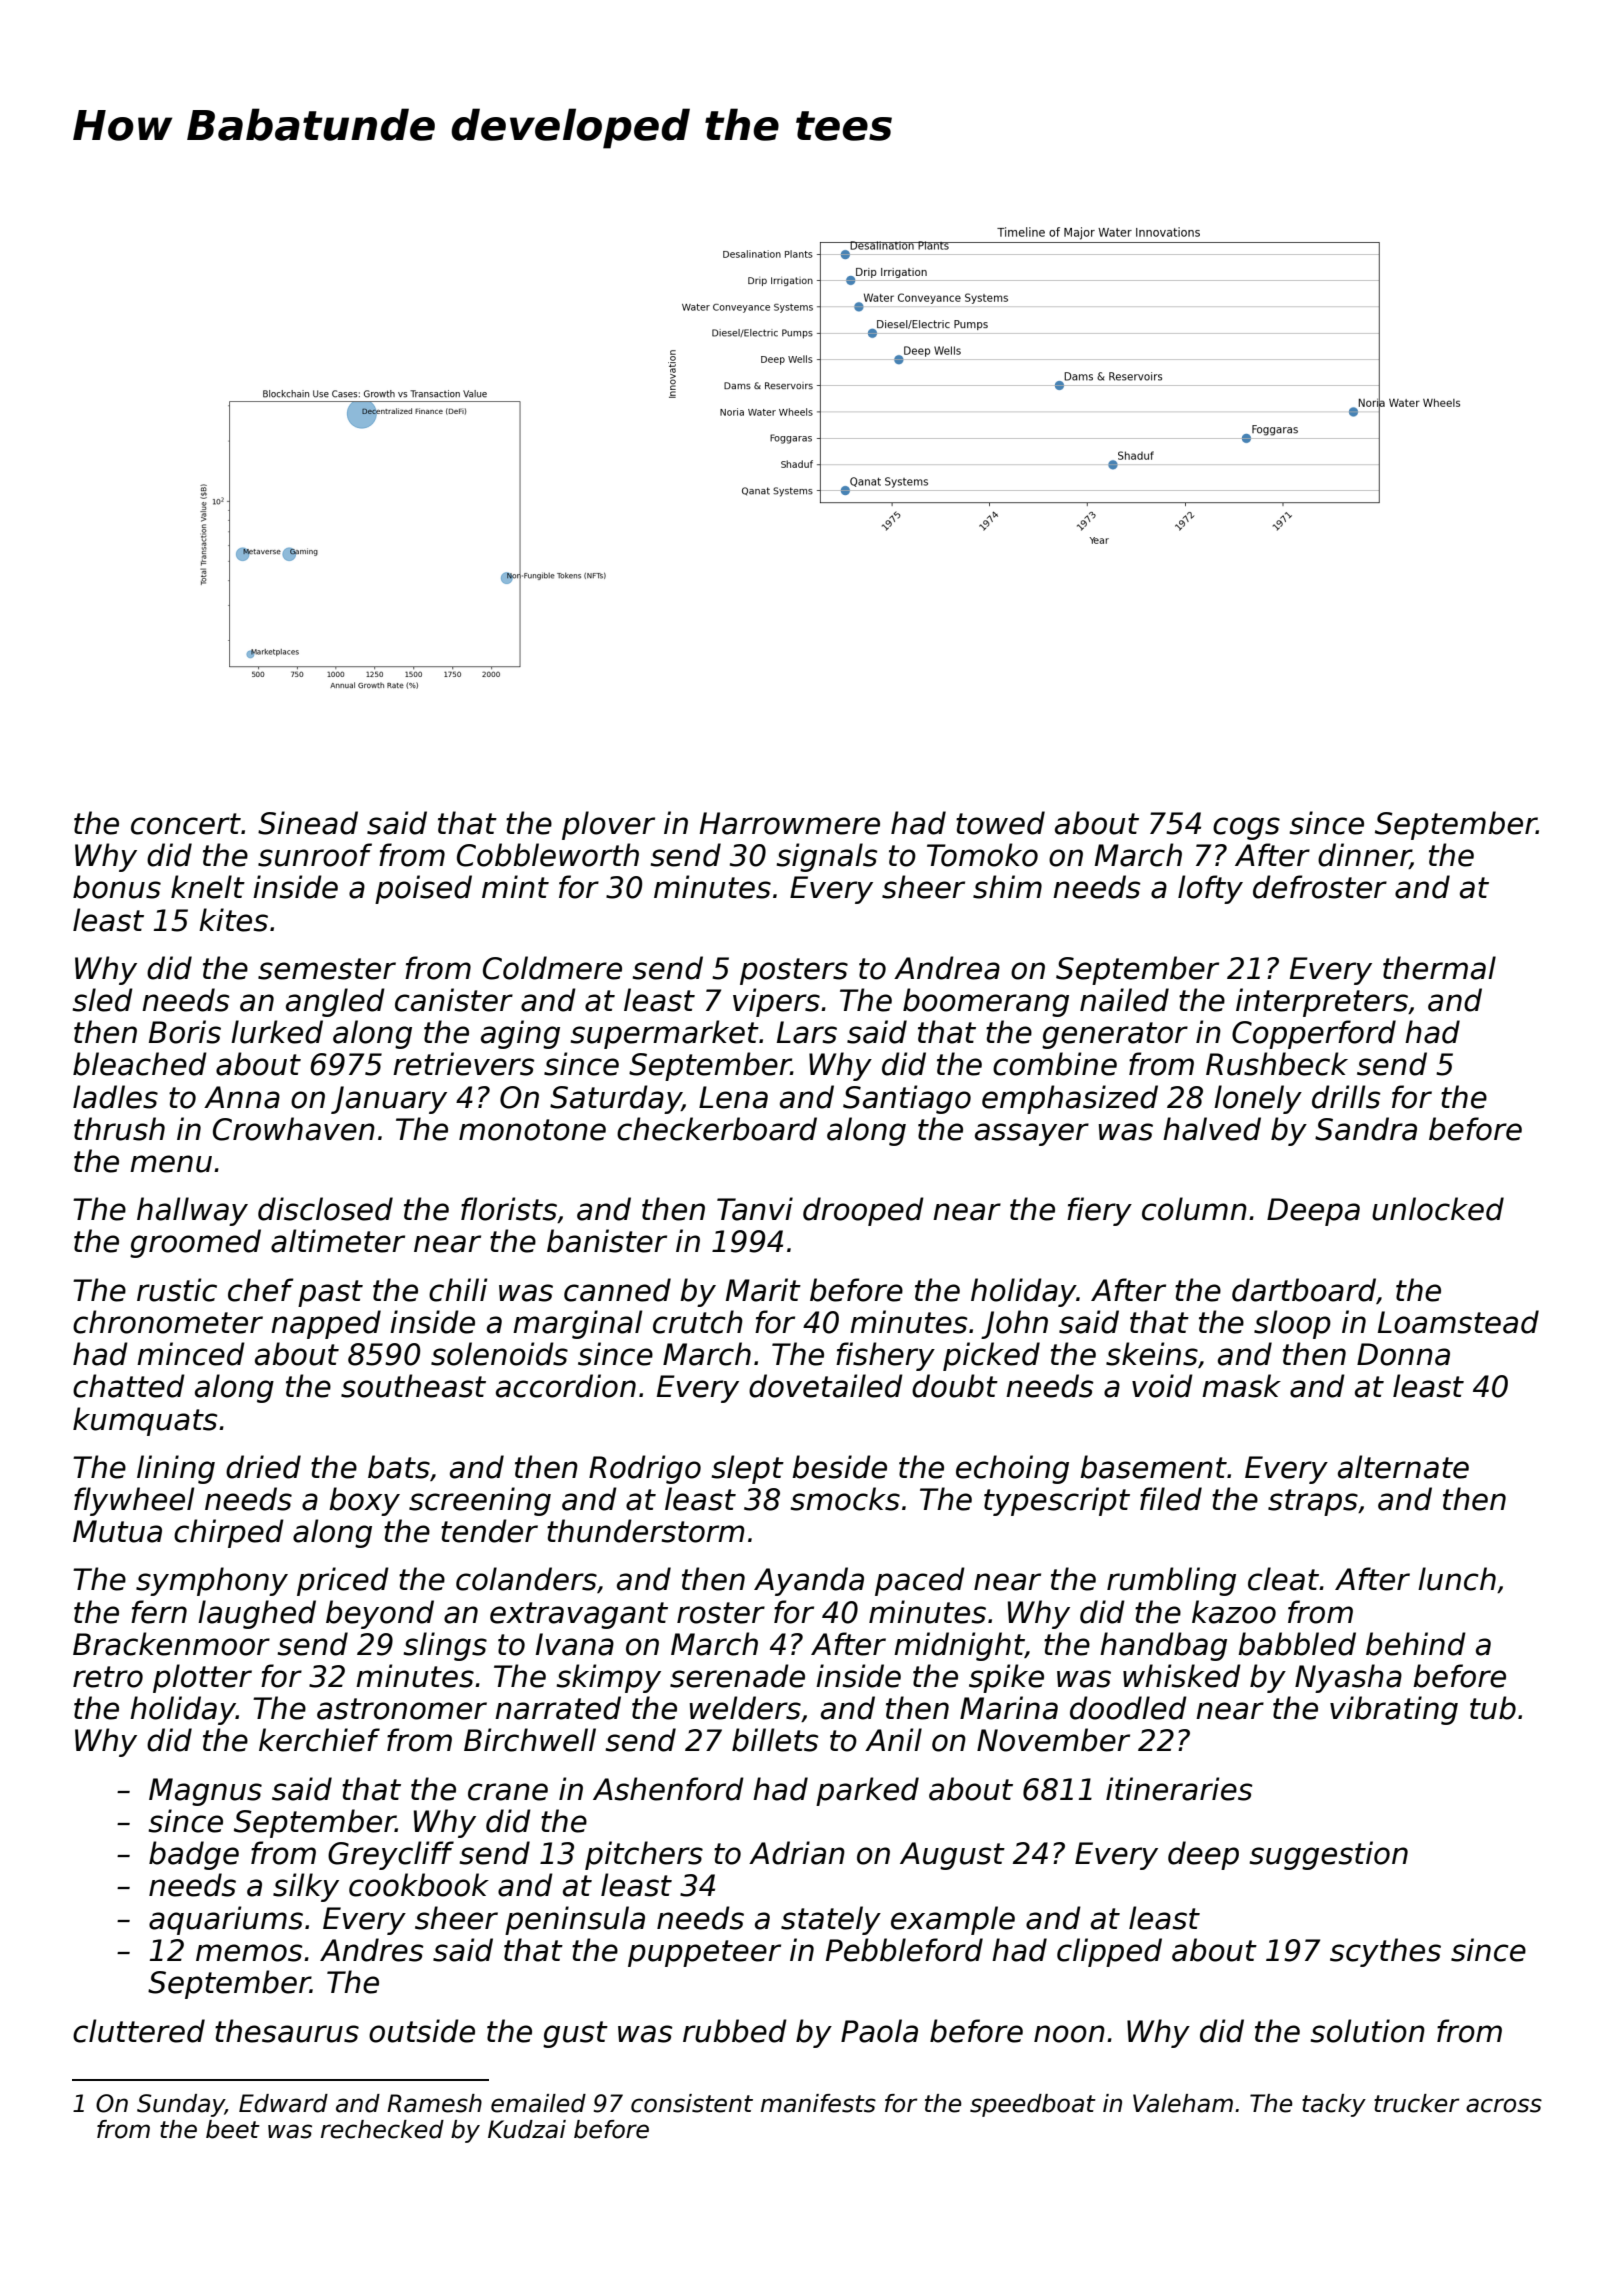  I want to click on knelt, so click(208, 887).
